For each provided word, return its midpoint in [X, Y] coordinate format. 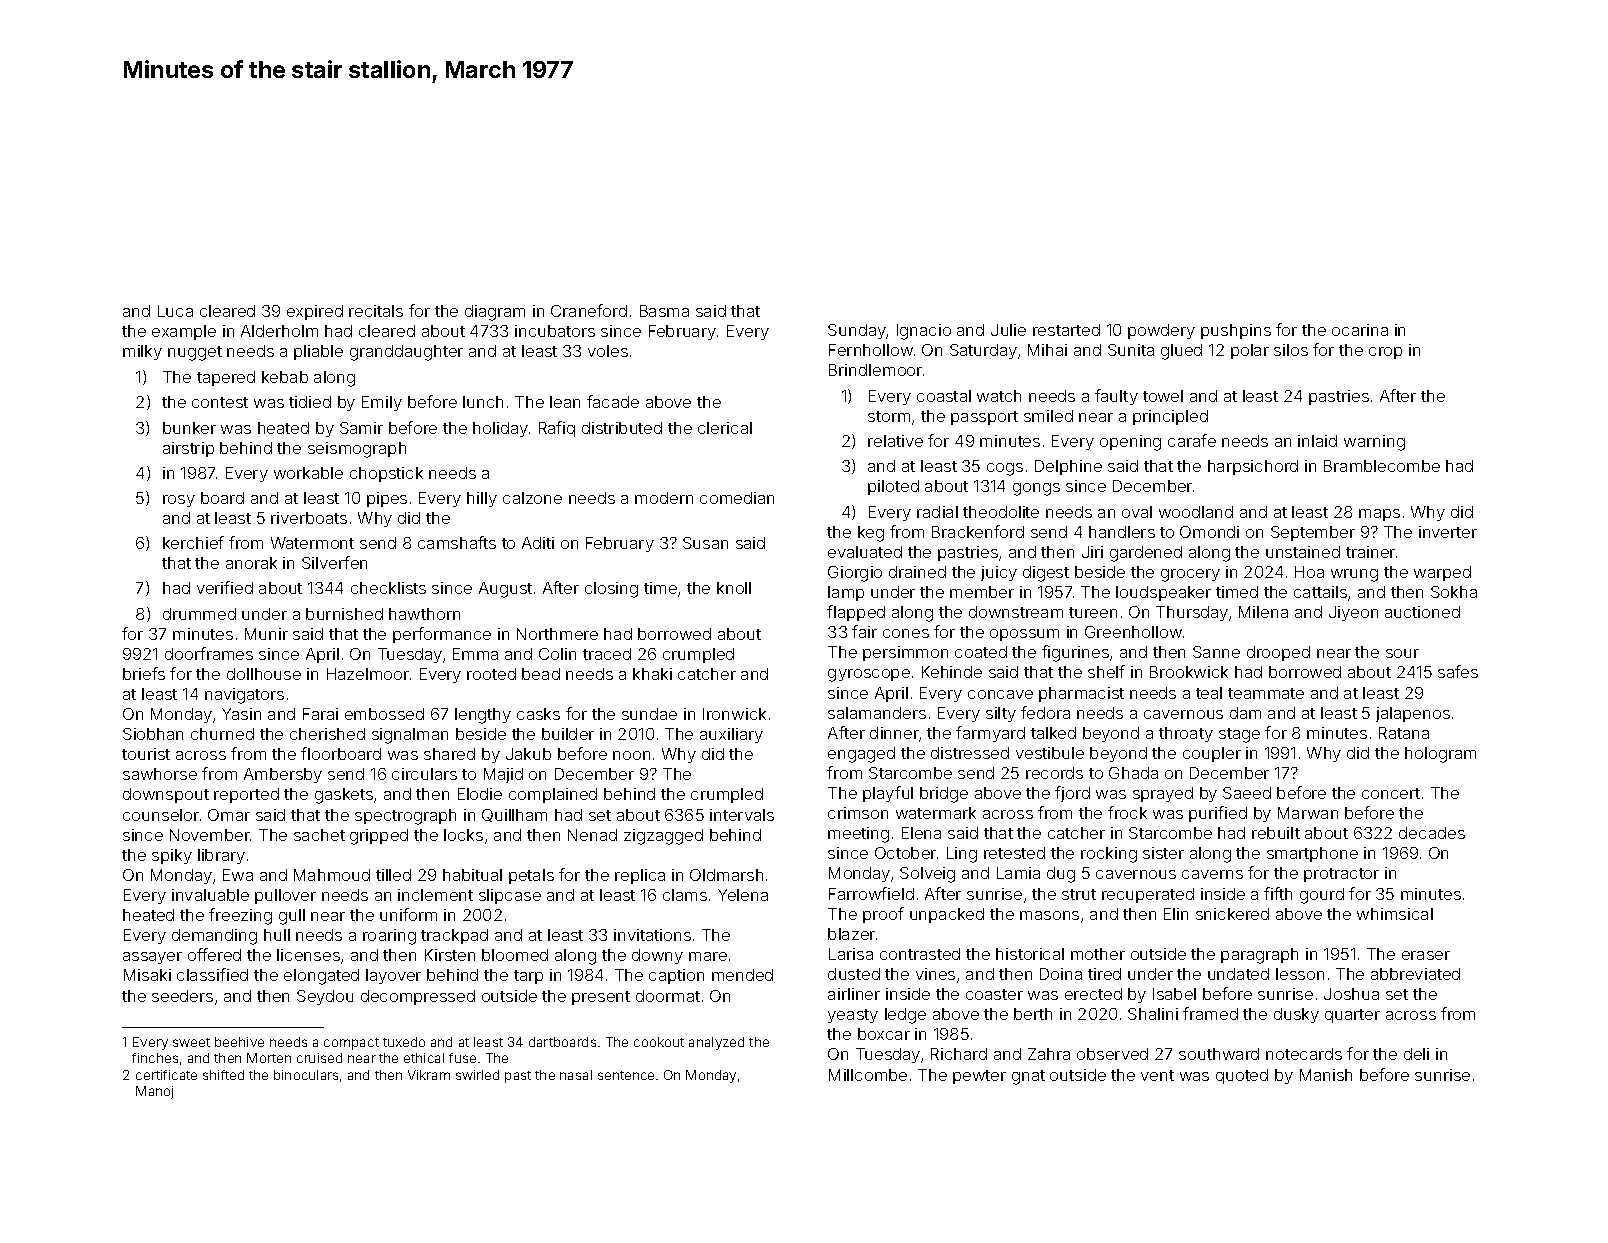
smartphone [1312, 854]
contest [220, 402]
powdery [1161, 331]
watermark [936, 813]
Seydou [325, 997]
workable [308, 473]
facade [613, 401]
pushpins [1236, 331]
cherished [327, 734]
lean [565, 402]
